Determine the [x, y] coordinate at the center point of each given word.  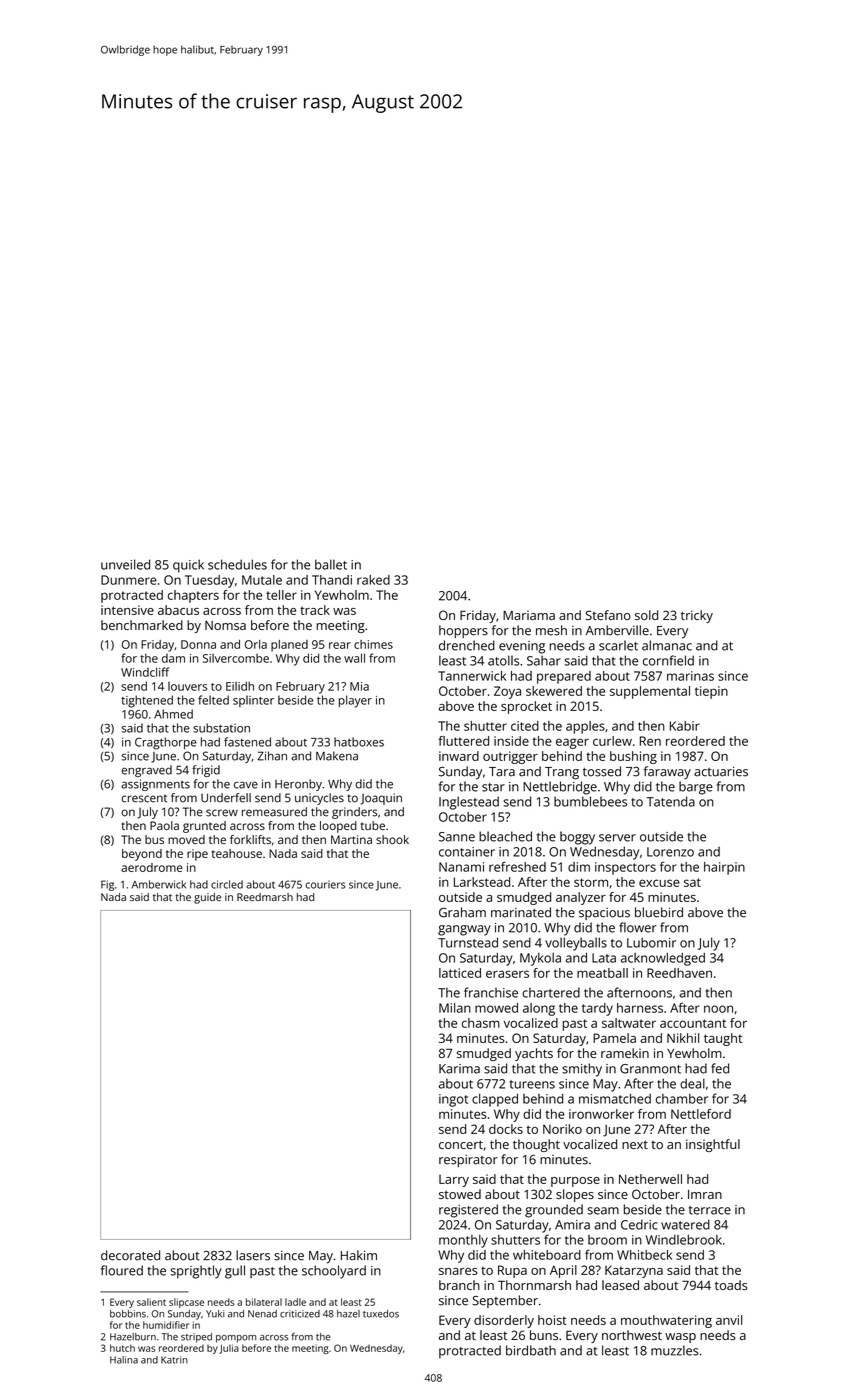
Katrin [174, 1360]
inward [459, 756]
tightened [147, 701]
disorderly [504, 1321]
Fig [107, 885]
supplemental [650, 692]
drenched [467, 645]
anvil [729, 1320]
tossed [602, 771]
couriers [325, 884]
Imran [705, 1194]
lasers [253, 1255]
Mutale [262, 580]
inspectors [625, 868]
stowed [460, 1194]
